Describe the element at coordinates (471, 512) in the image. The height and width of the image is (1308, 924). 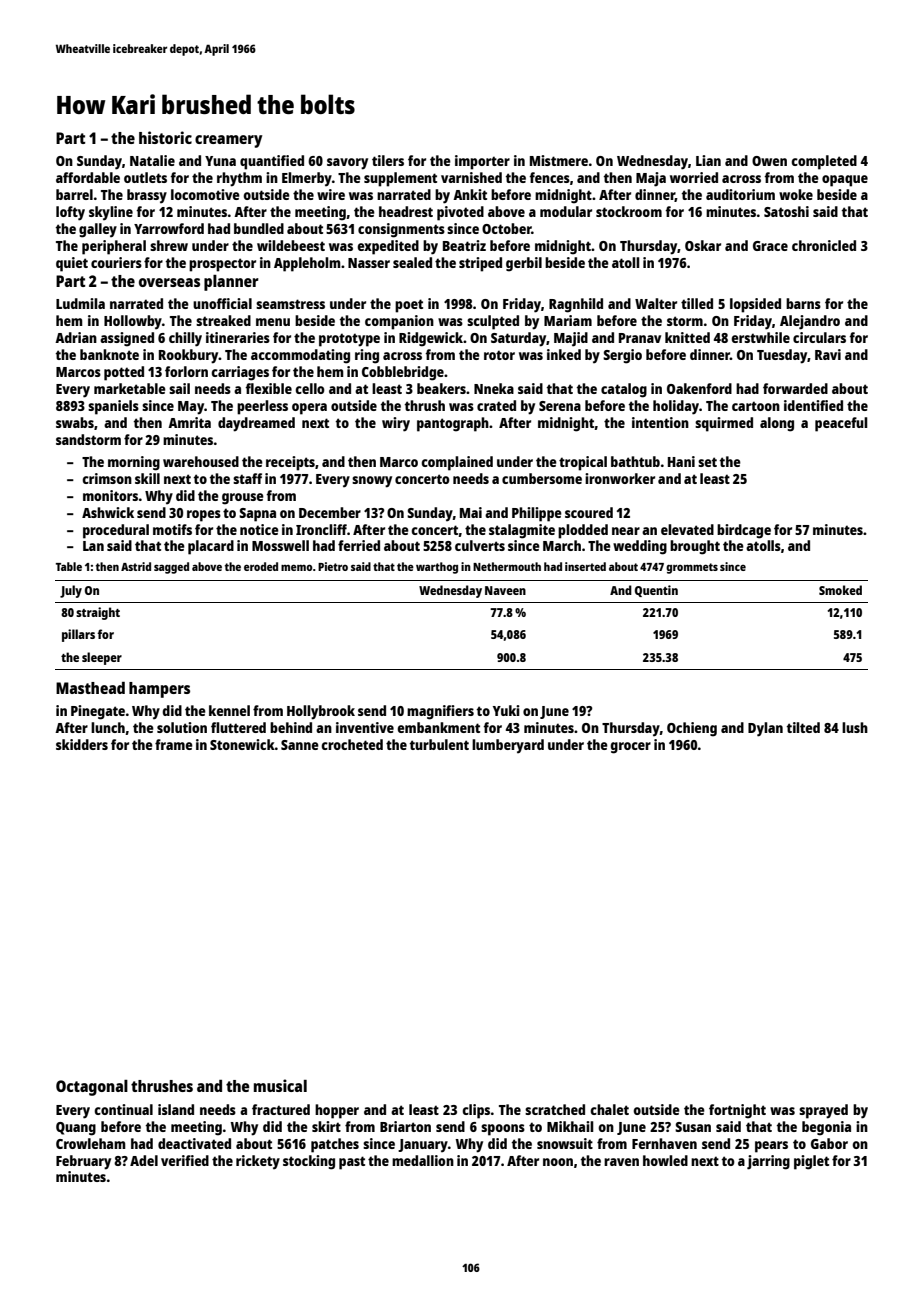
I see `Mai` at that location.
